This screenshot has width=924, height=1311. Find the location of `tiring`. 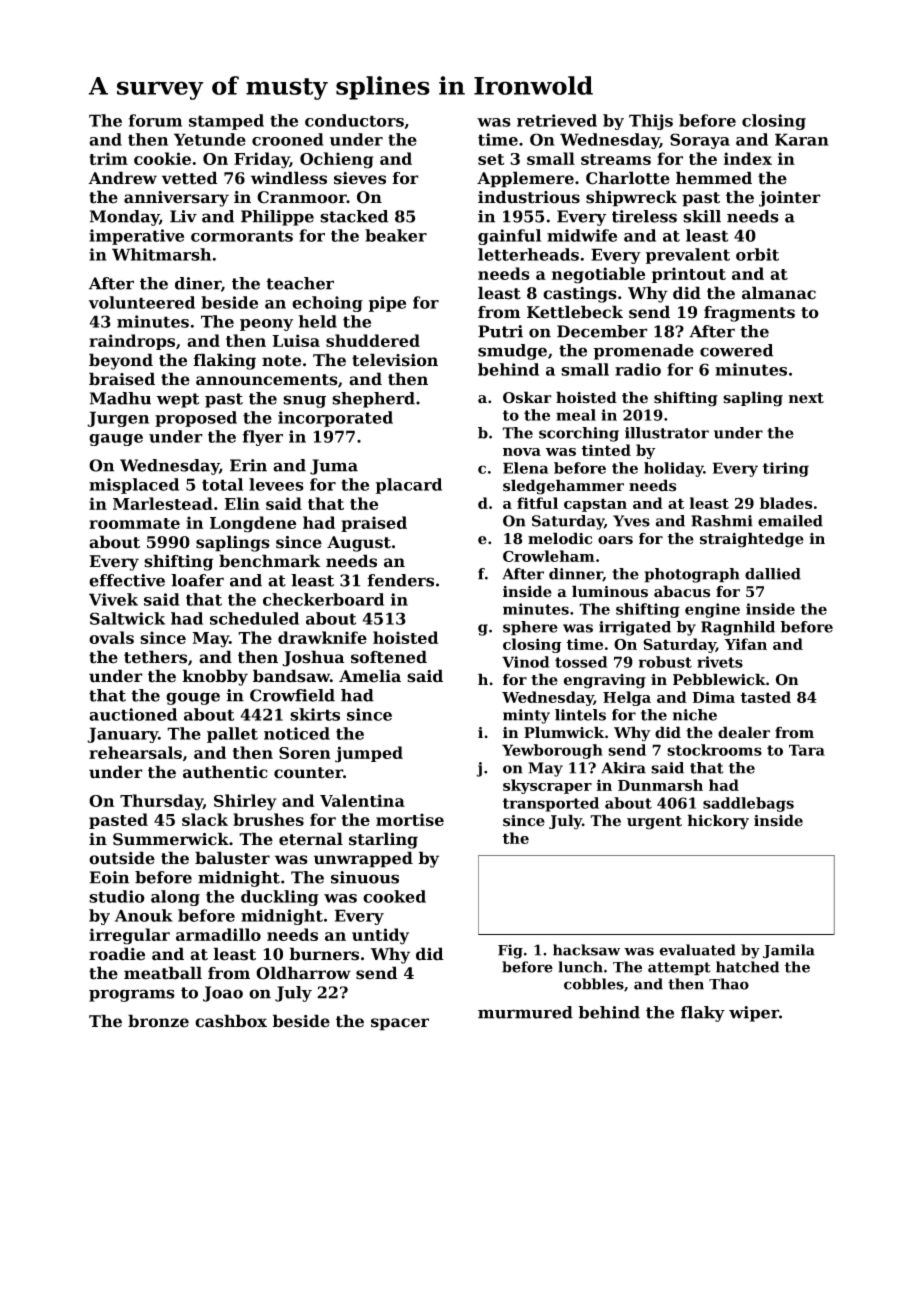

tiring is located at coordinates (786, 469).
